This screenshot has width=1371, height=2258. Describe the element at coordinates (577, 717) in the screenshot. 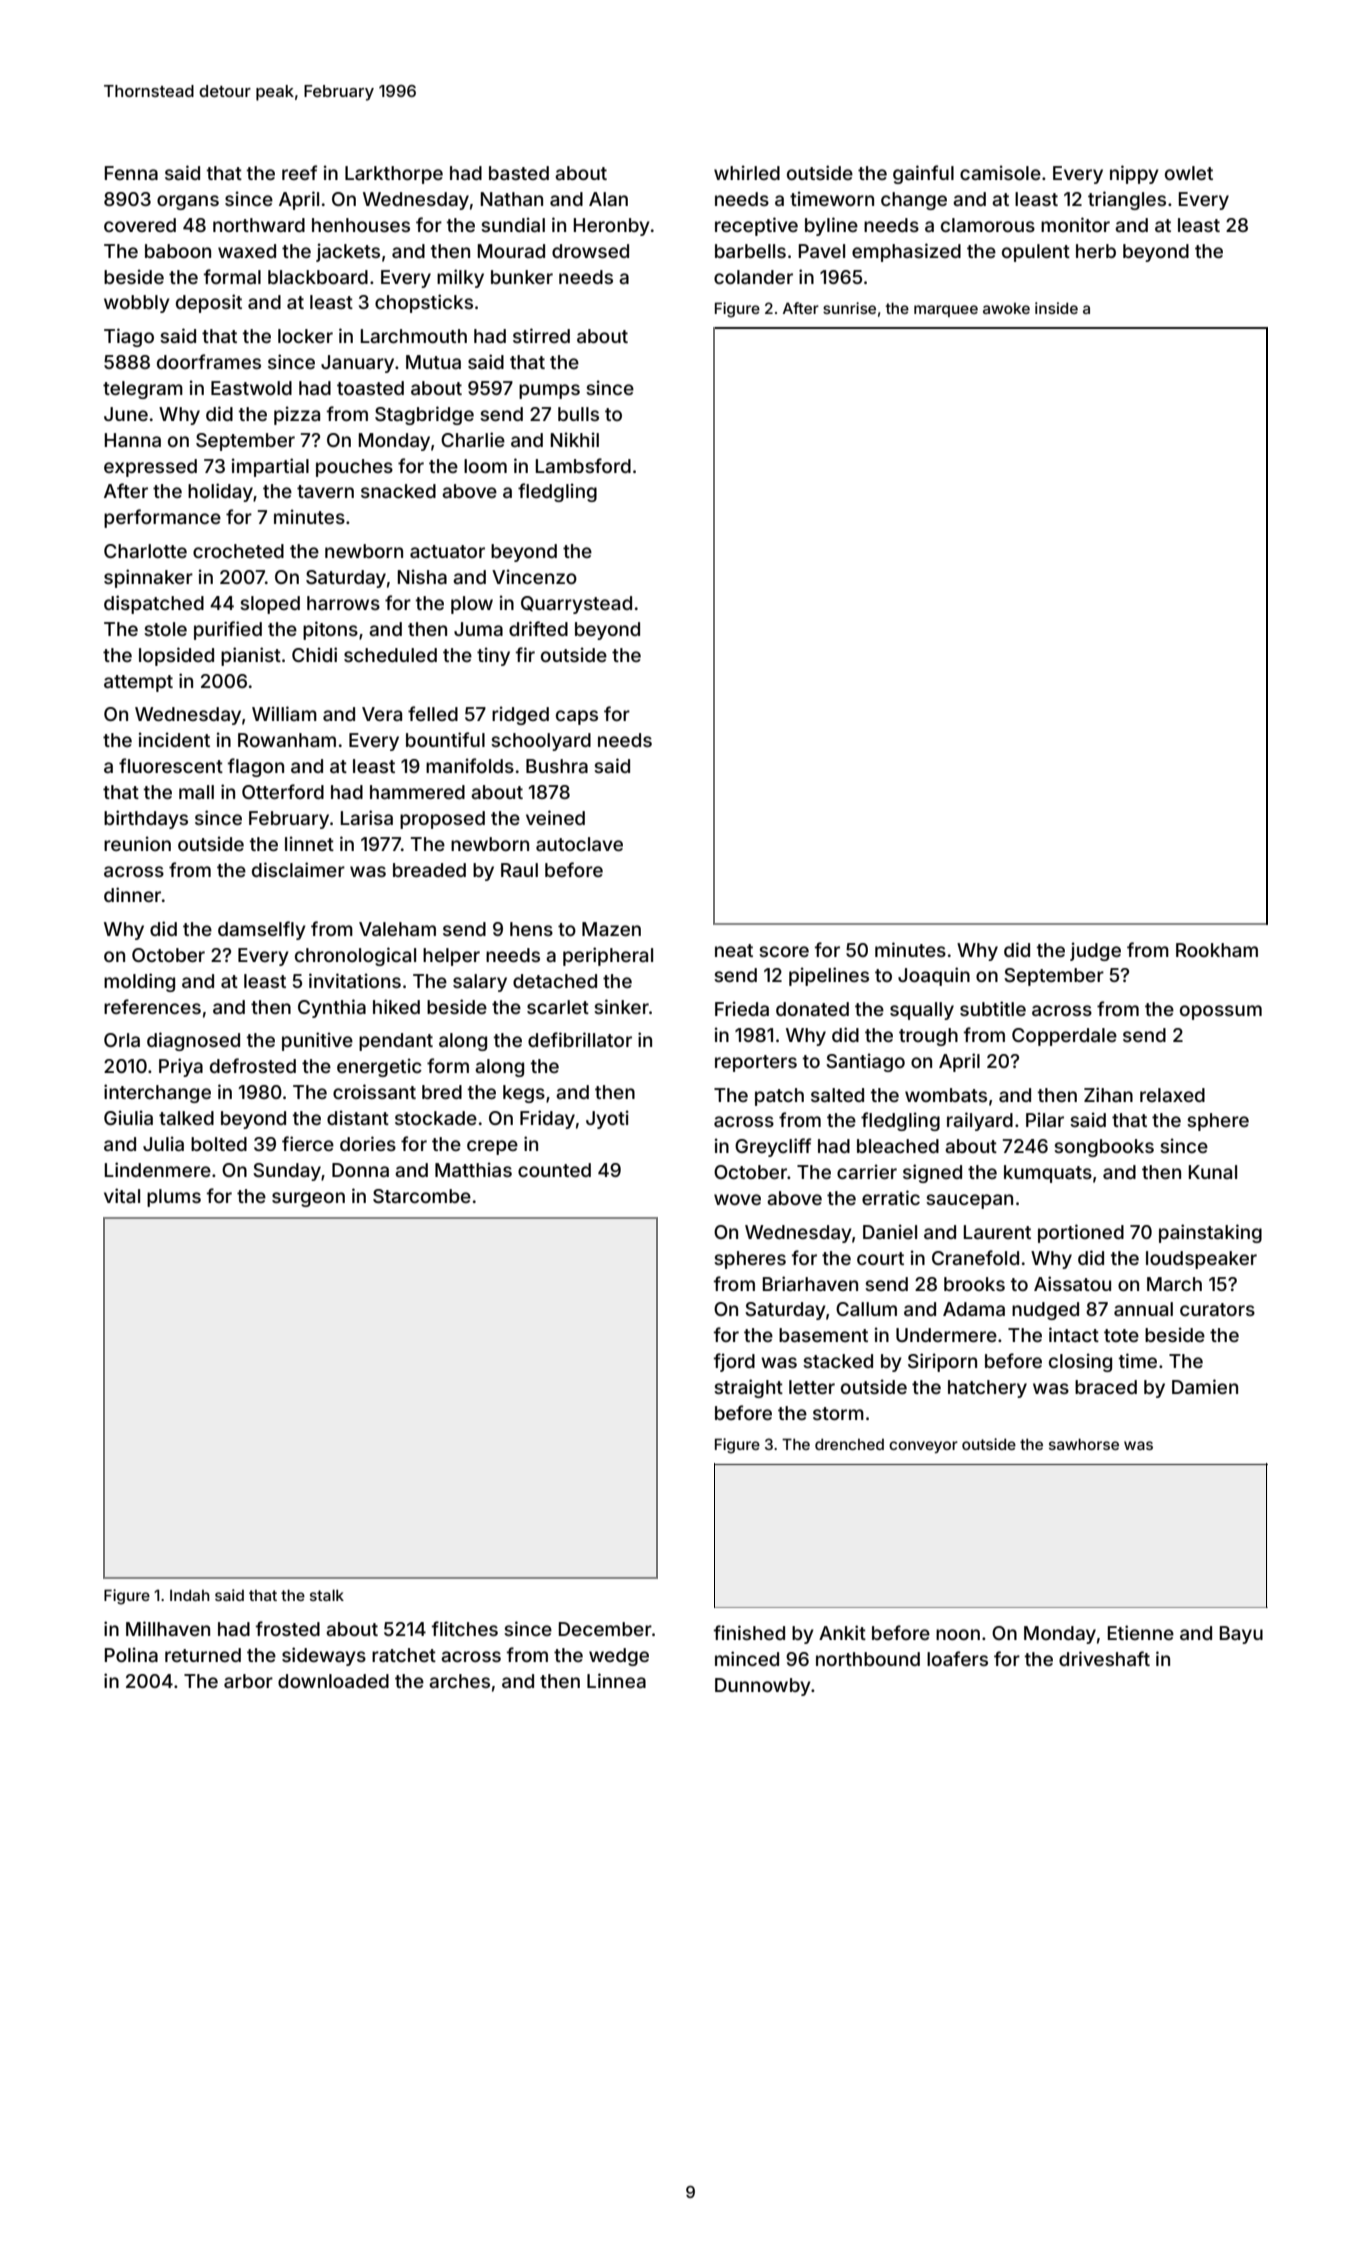

I see `caps` at that location.
